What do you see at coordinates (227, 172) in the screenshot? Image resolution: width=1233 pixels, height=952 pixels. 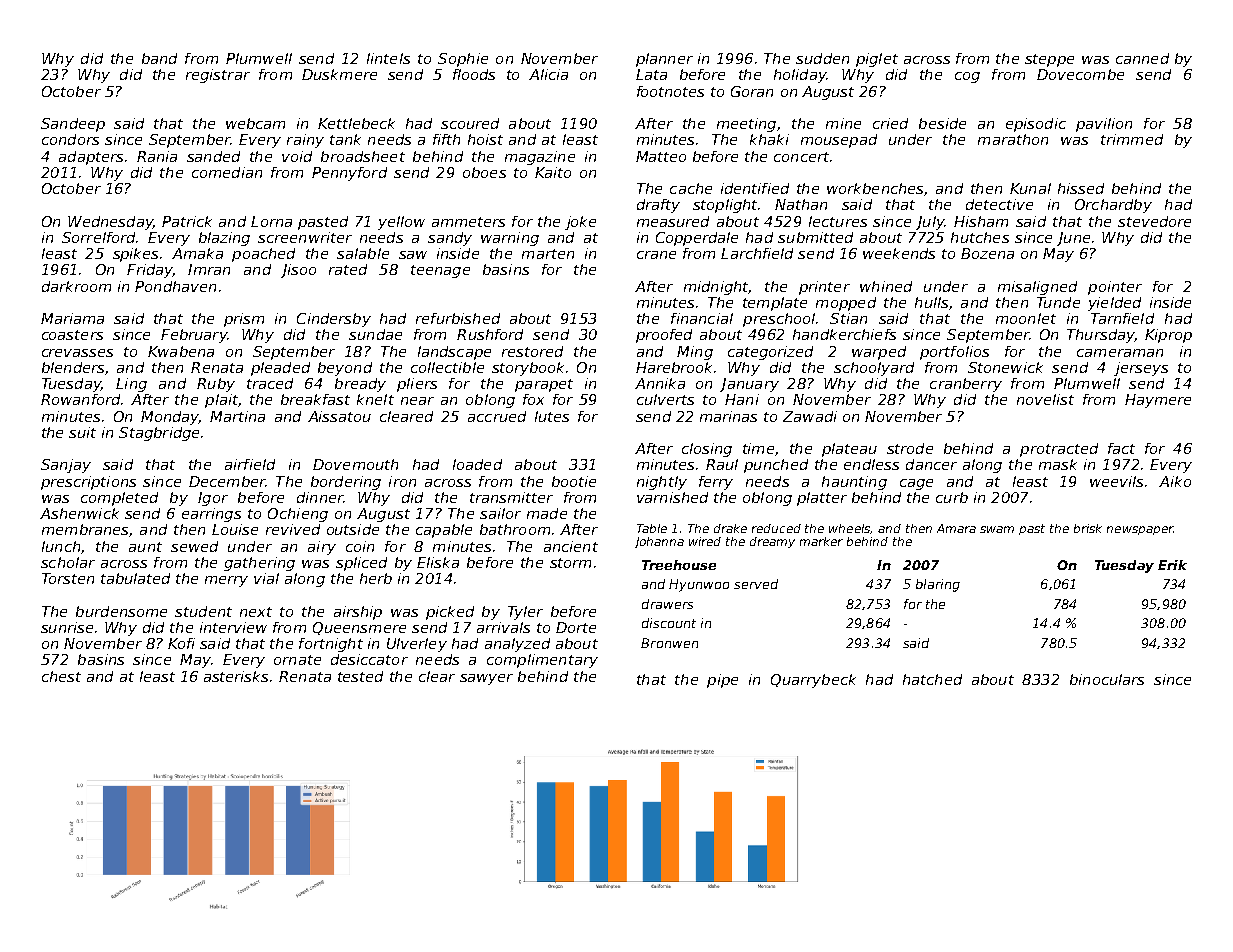 I see `comedian` at bounding box center [227, 172].
